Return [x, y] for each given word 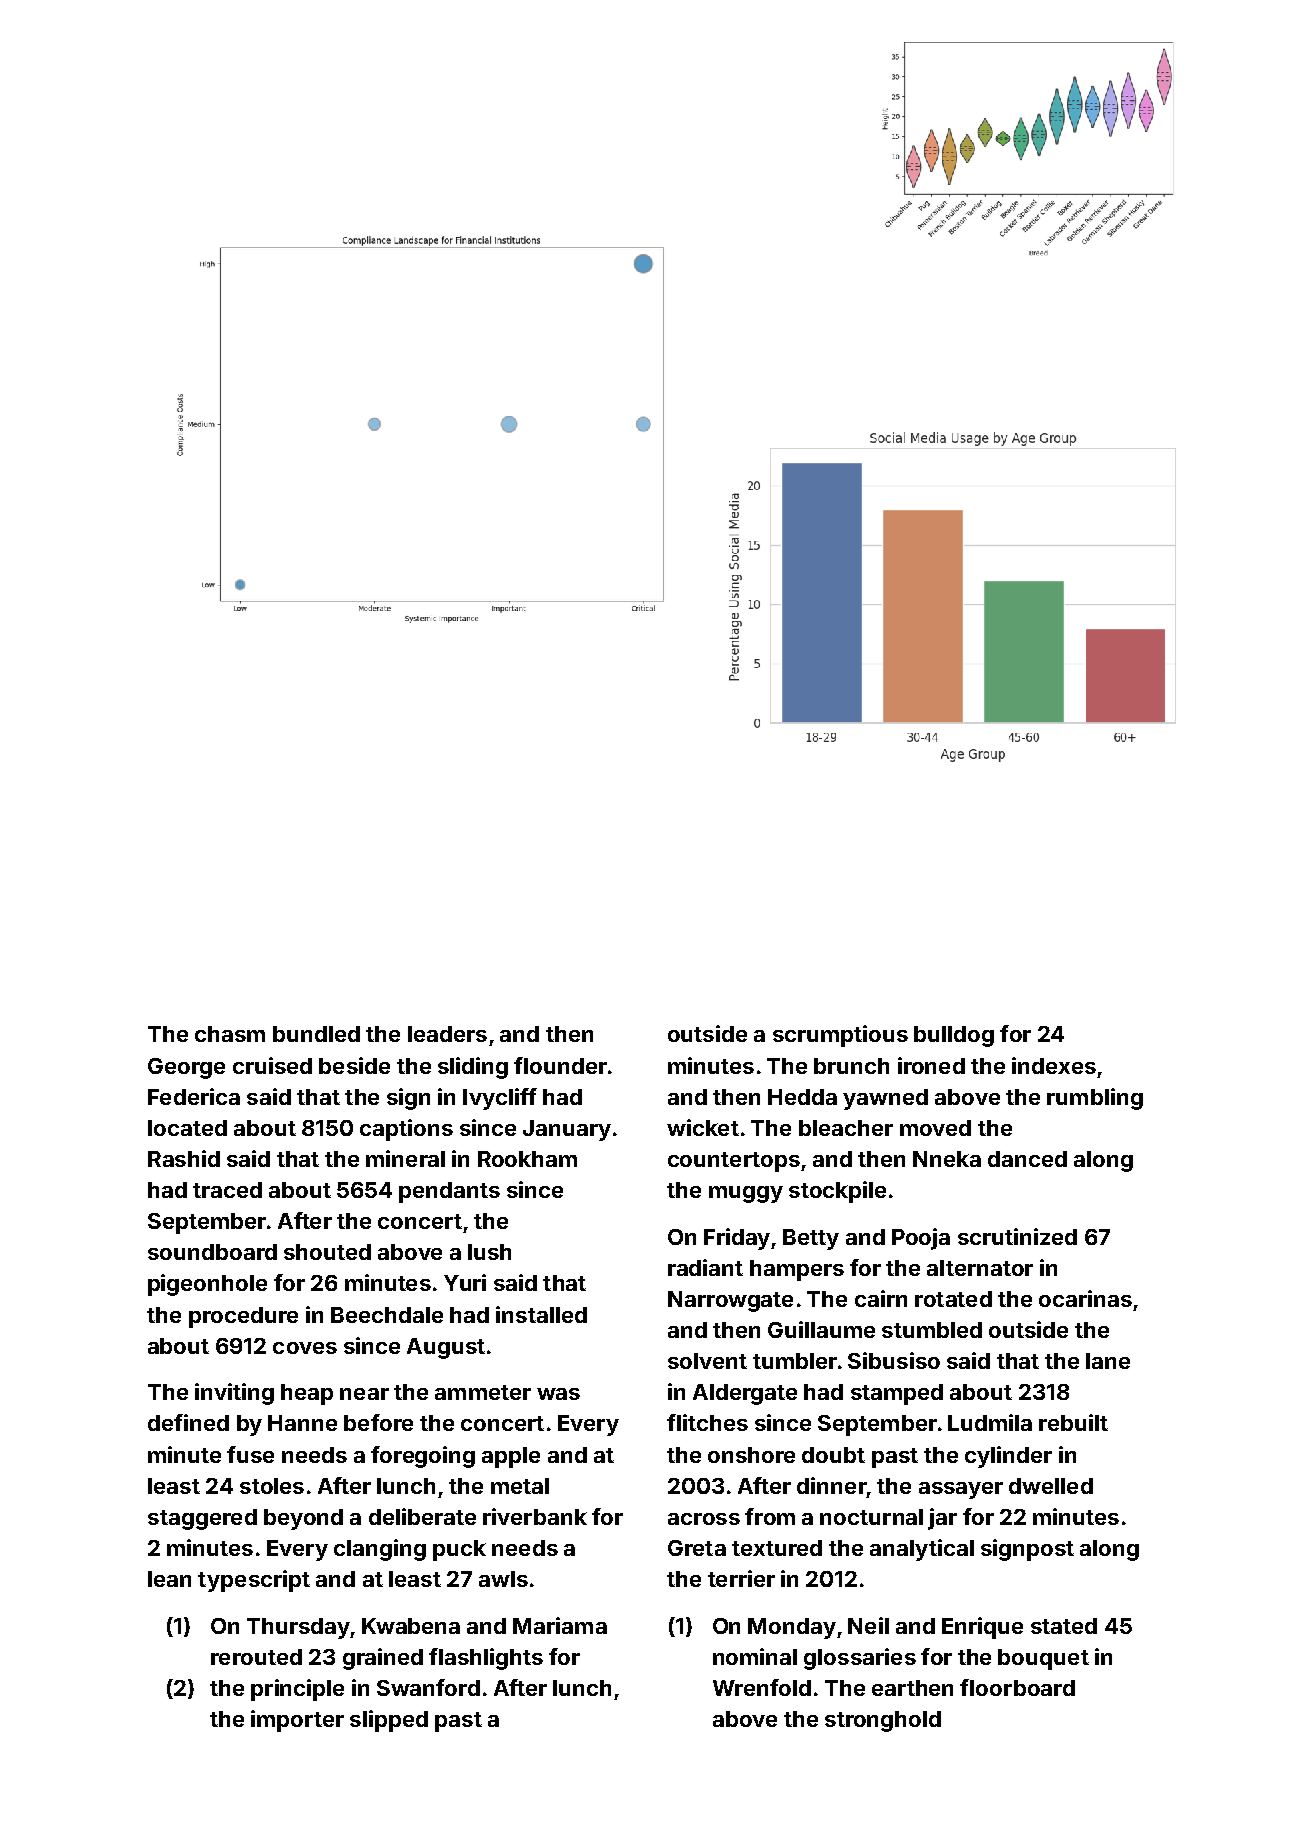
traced [227, 1190]
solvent [707, 1361]
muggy [746, 1194]
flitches [707, 1422]
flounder [560, 1065]
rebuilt [1073, 1422]
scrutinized [1017, 1236]
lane [1108, 1361]
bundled [316, 1034]
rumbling [1095, 1099]
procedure [243, 1317]
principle [297, 1690]
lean [169, 1579]
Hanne [302, 1423]
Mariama [560, 1625]
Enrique [982, 1628]
